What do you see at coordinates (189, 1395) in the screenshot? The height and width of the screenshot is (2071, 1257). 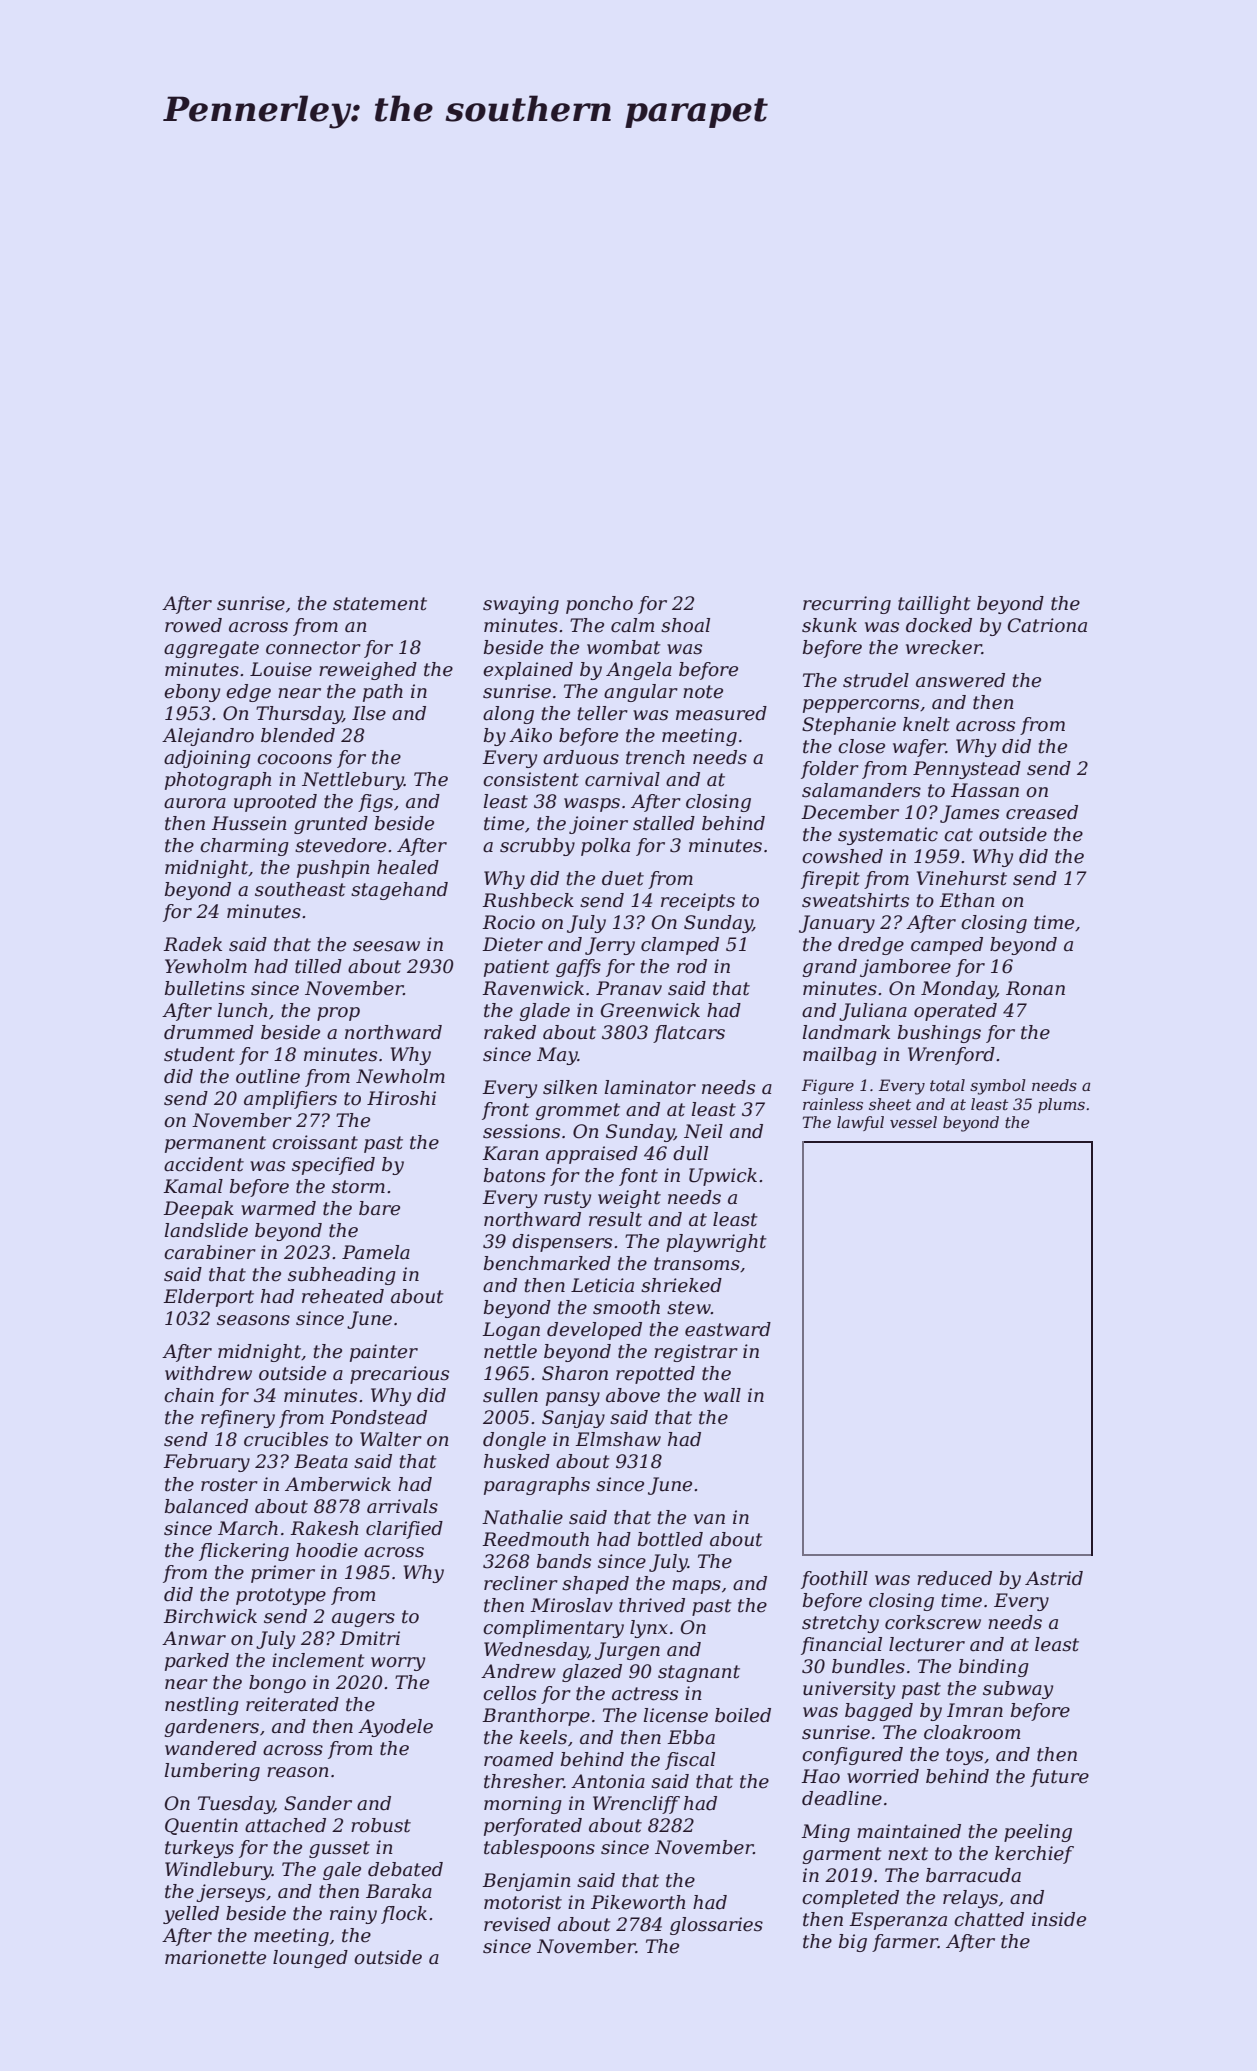 I see `chain` at bounding box center [189, 1395].
